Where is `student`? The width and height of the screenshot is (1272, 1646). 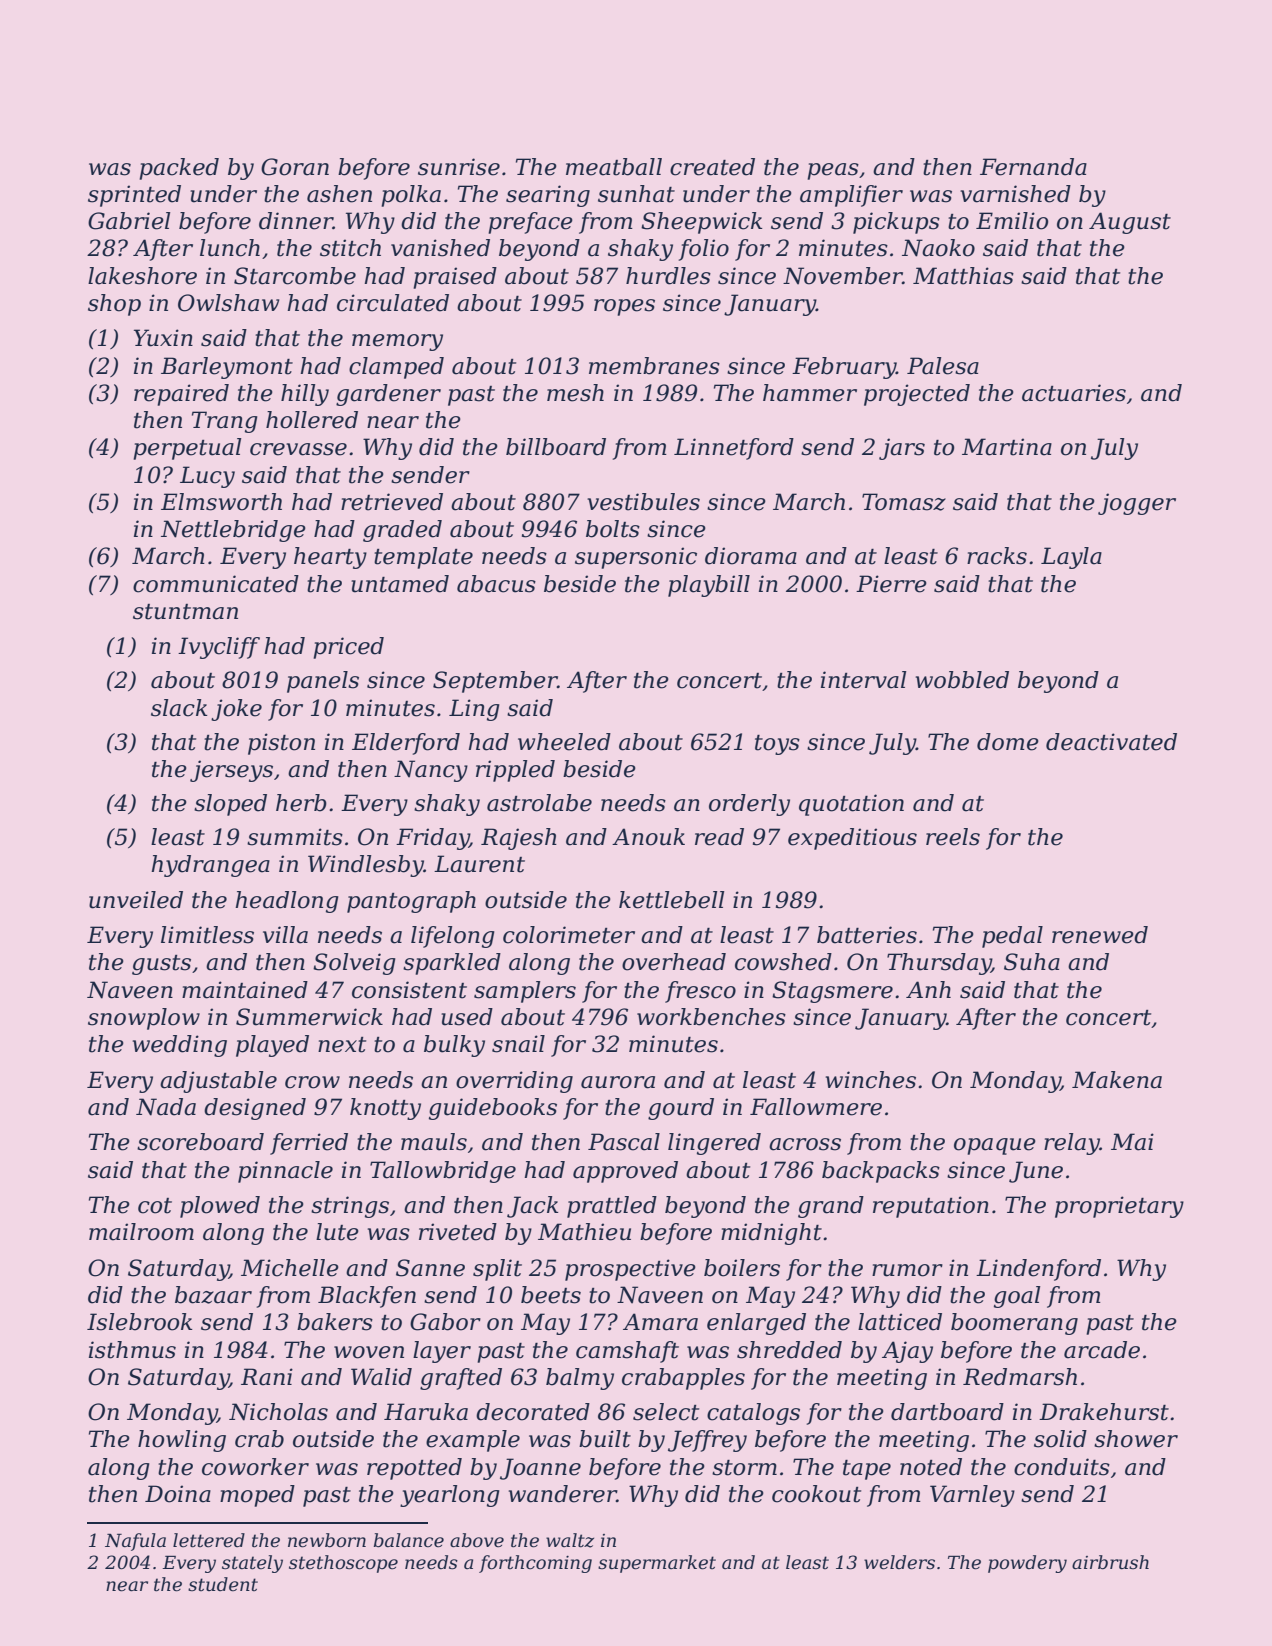
student is located at coordinates (223, 1584).
